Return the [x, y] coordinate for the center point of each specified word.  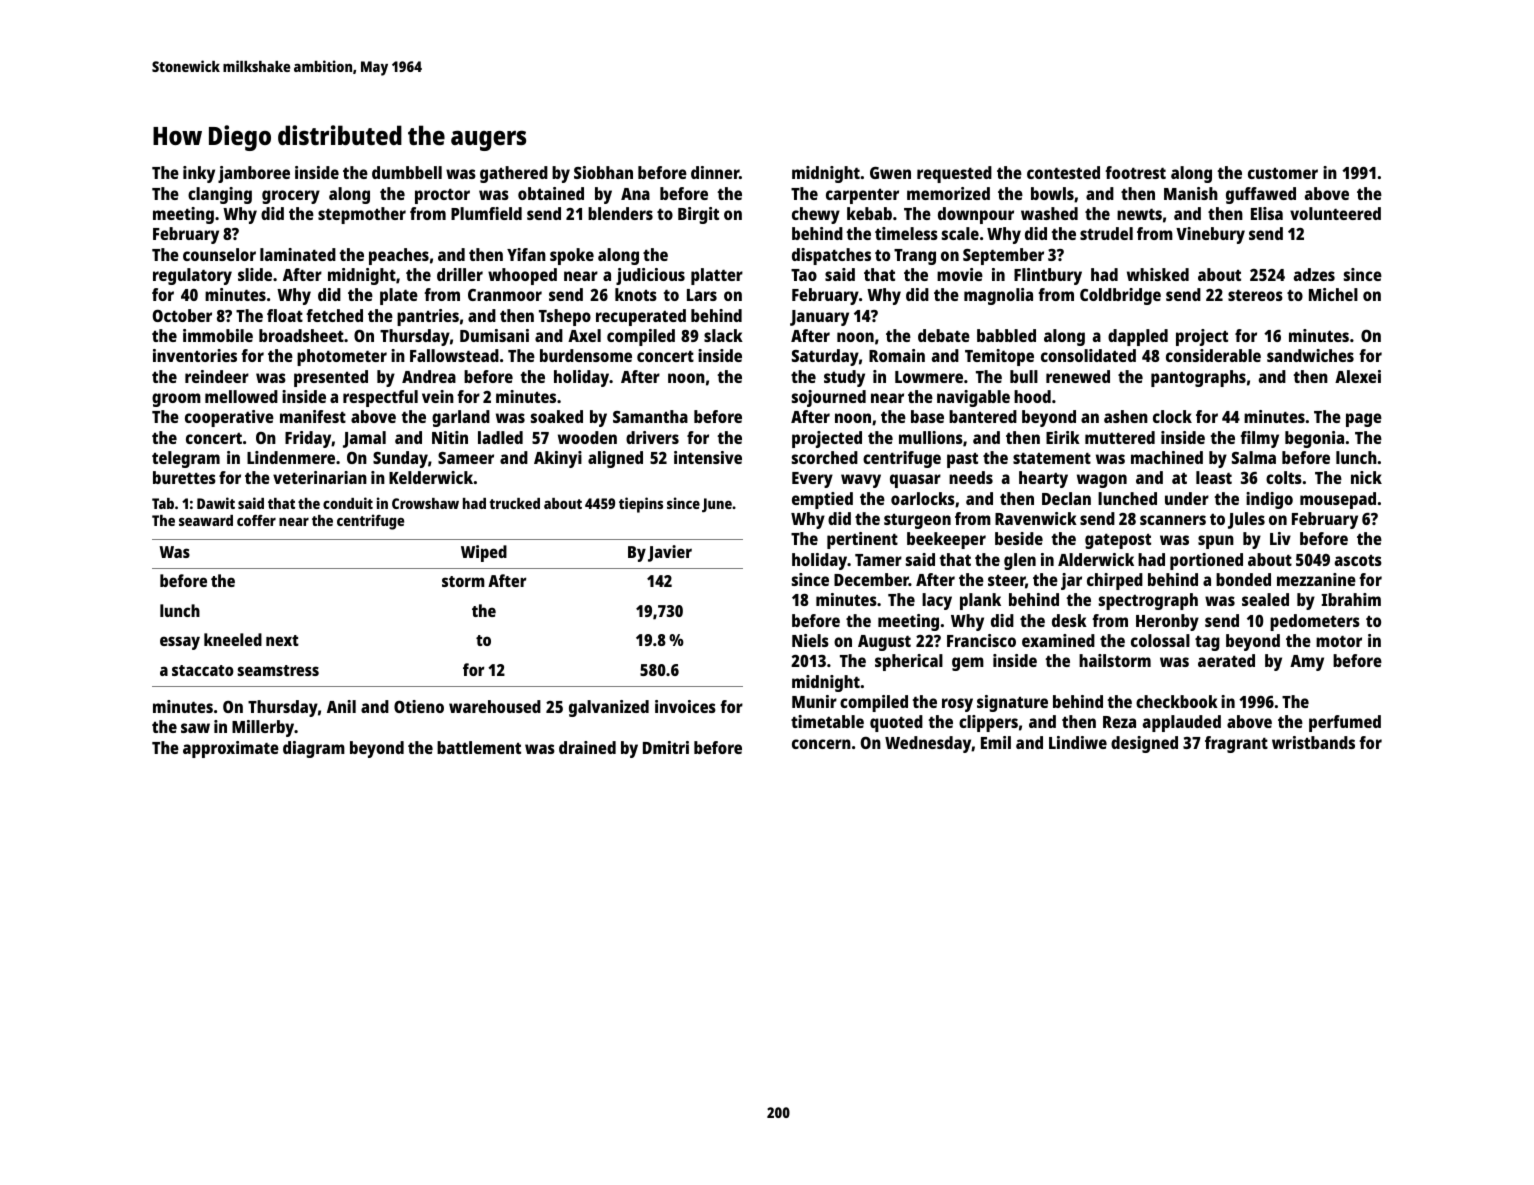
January [819, 318]
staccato [203, 670]
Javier [670, 553]
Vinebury [1210, 235]
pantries [428, 317]
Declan [1066, 498]
